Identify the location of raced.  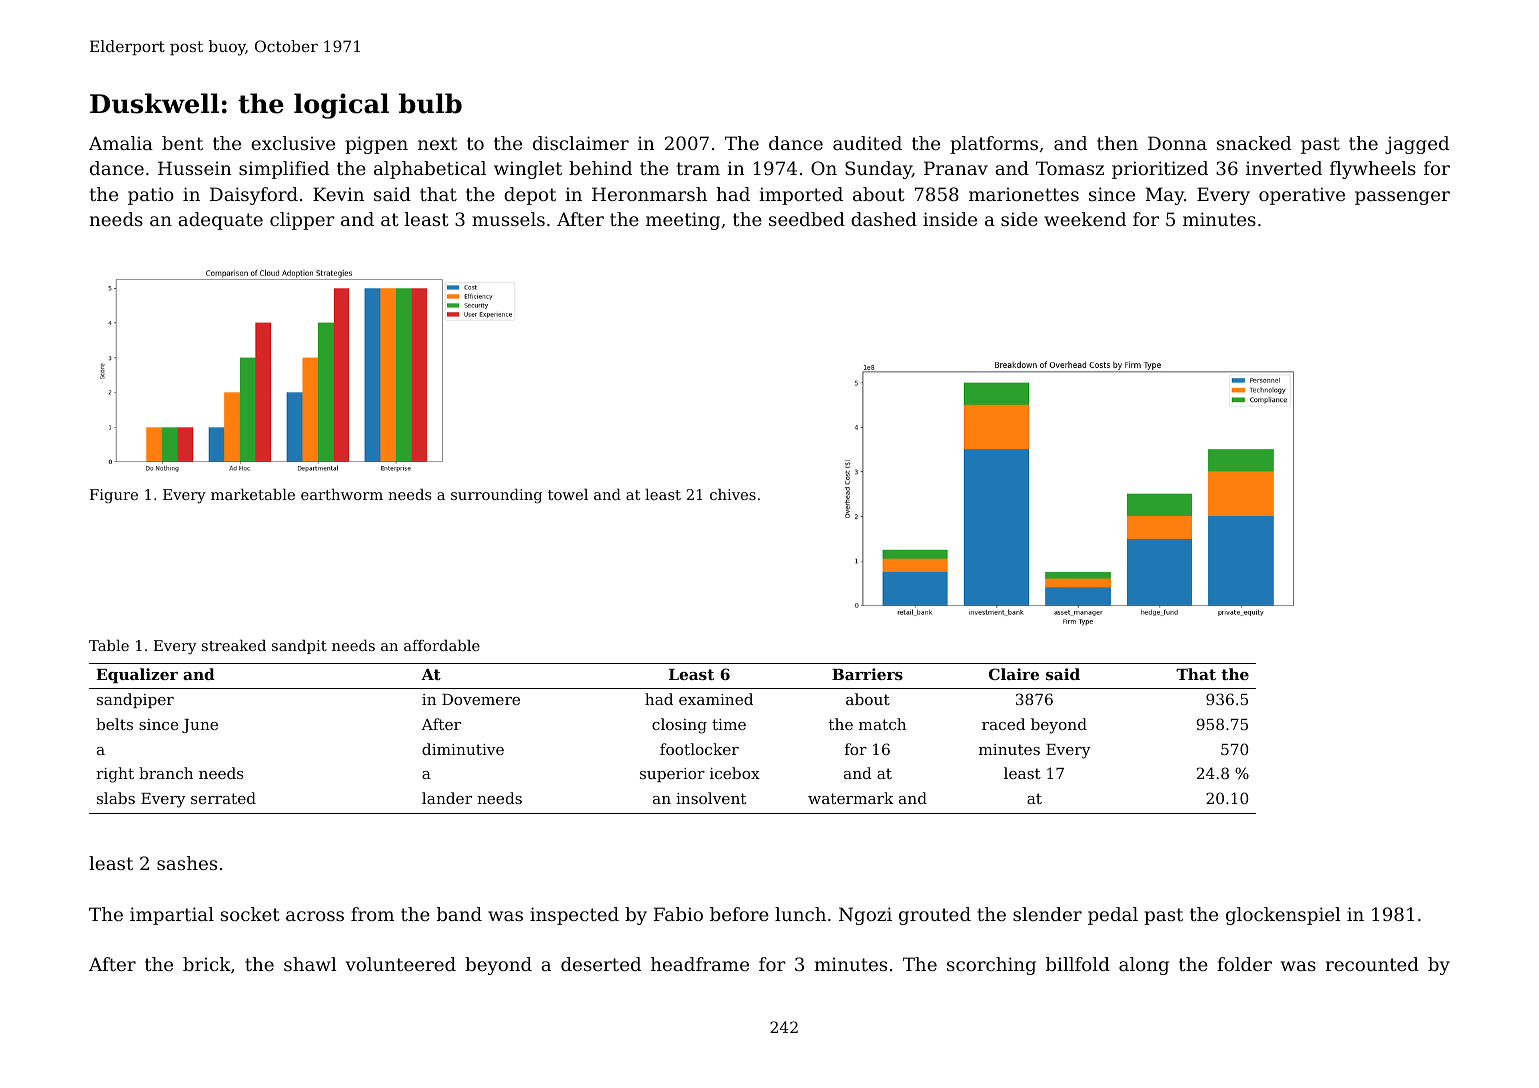
(1003, 724).
